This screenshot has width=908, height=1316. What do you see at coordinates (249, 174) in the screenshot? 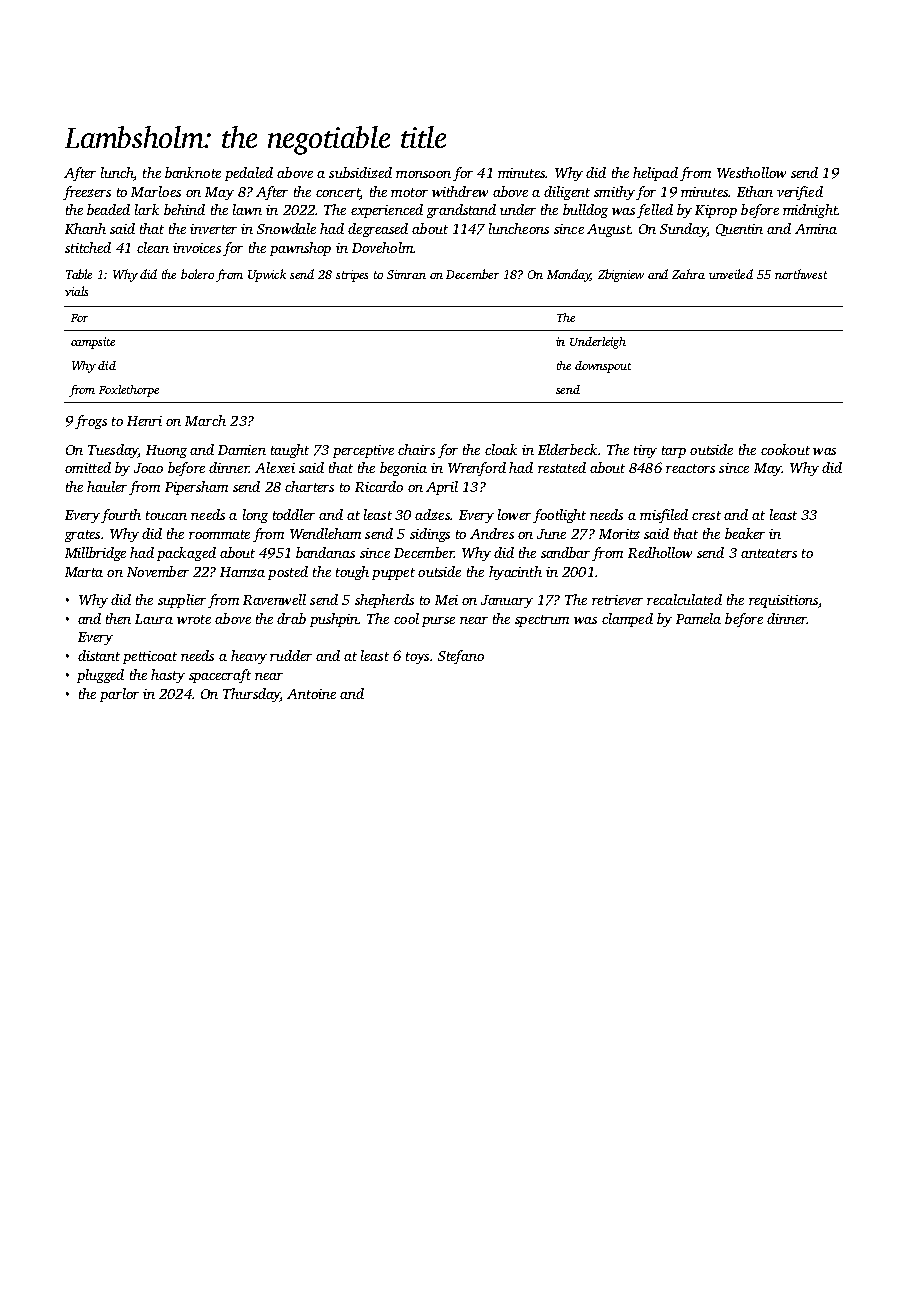
I see `pedaled` at bounding box center [249, 174].
